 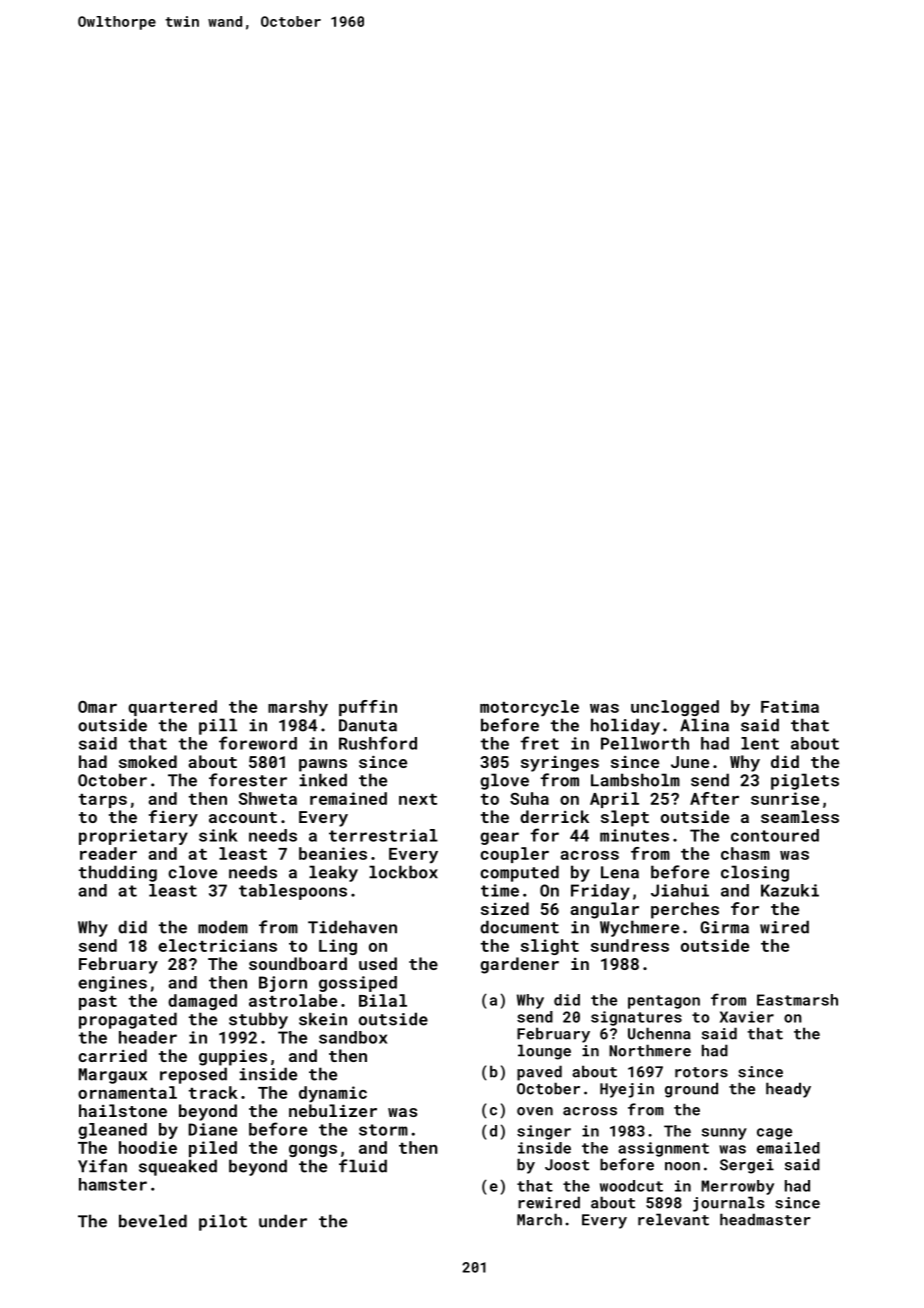 I want to click on oven, so click(x=535, y=1111).
